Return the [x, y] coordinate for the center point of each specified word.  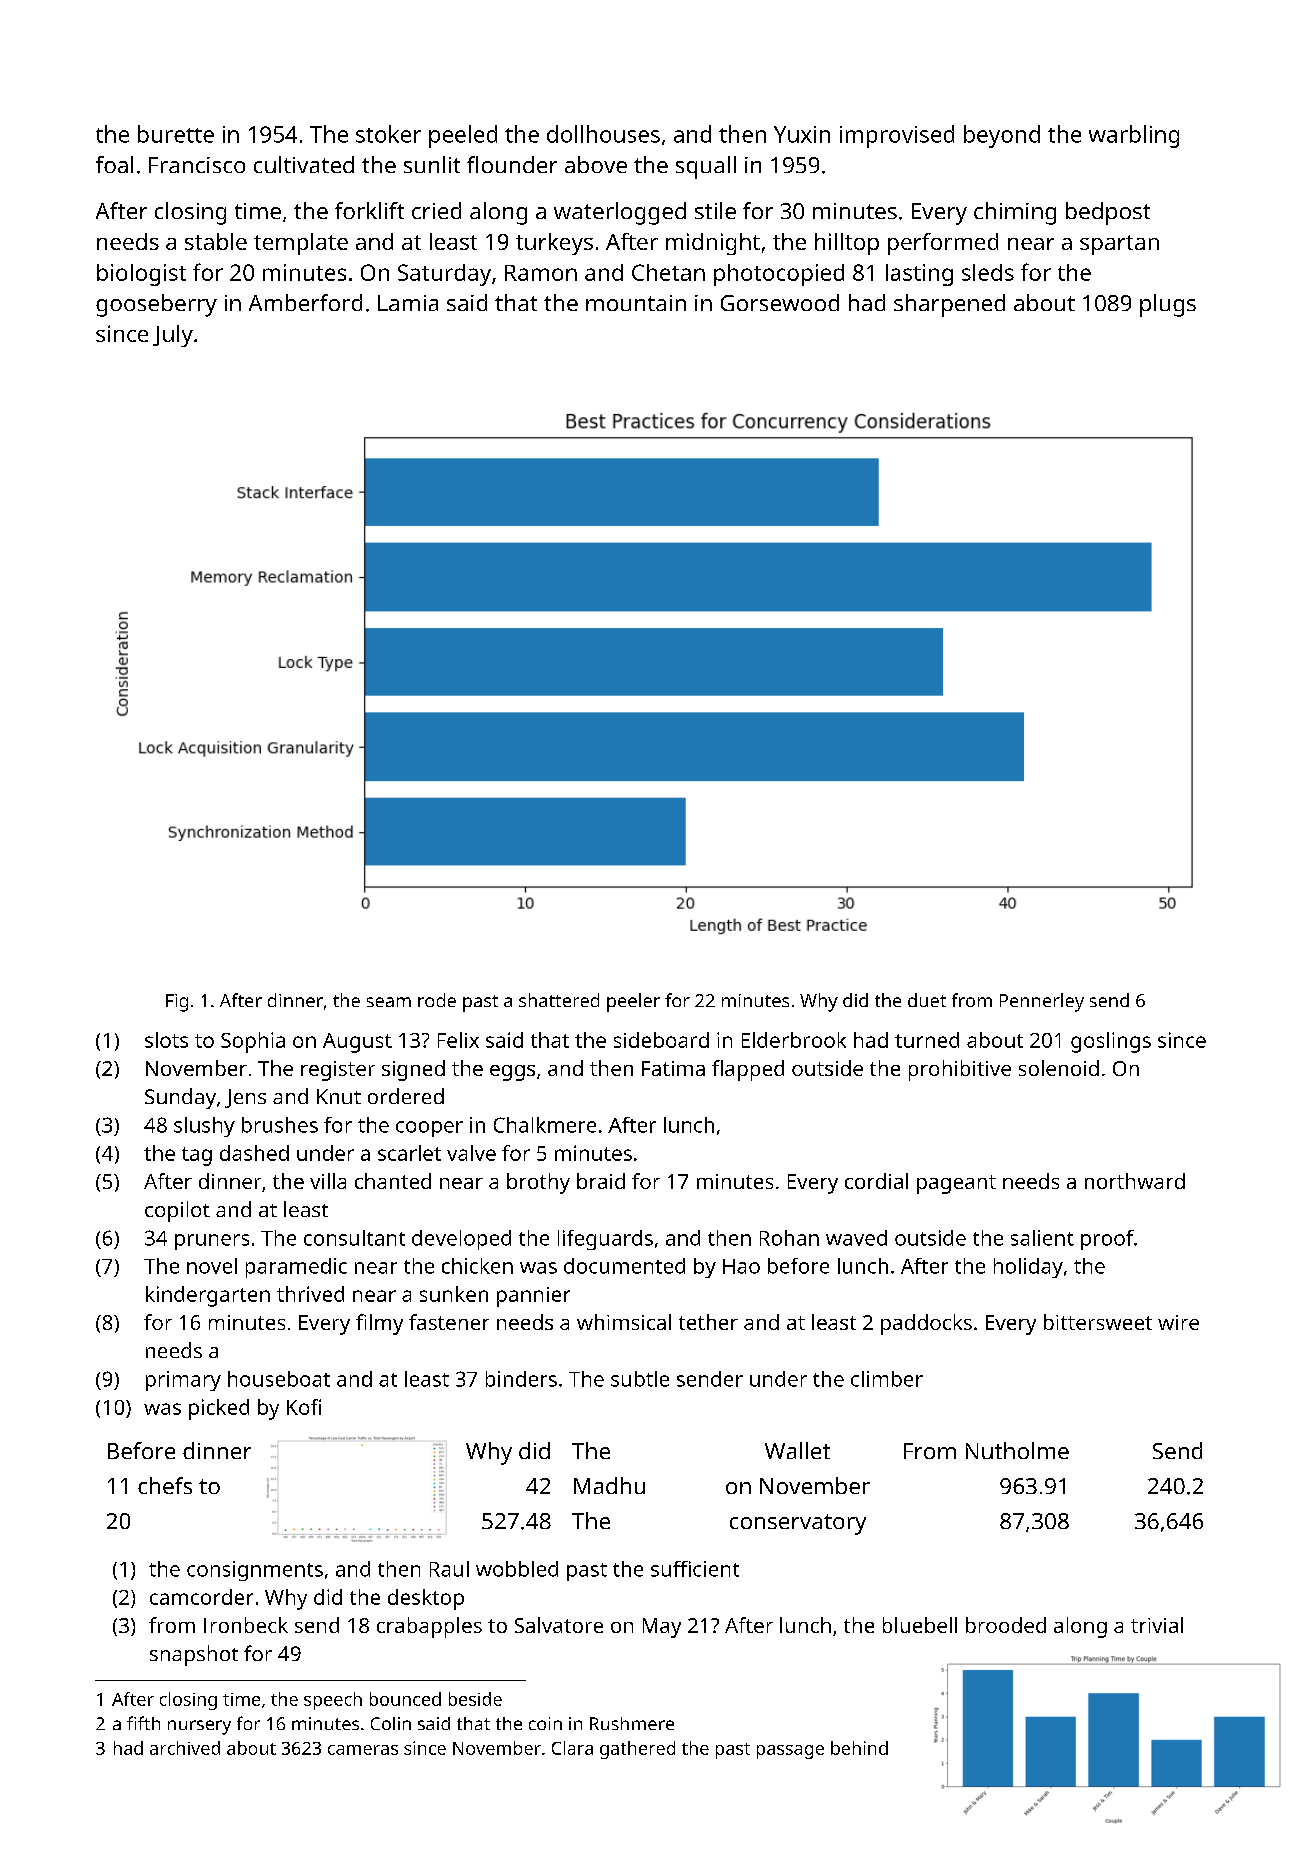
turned [927, 1040]
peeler [633, 1002]
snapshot [194, 1655]
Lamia [408, 303]
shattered [559, 1000]
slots [166, 1040]
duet [927, 1000]
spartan [1119, 245]
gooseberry [156, 305]
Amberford [305, 302]
